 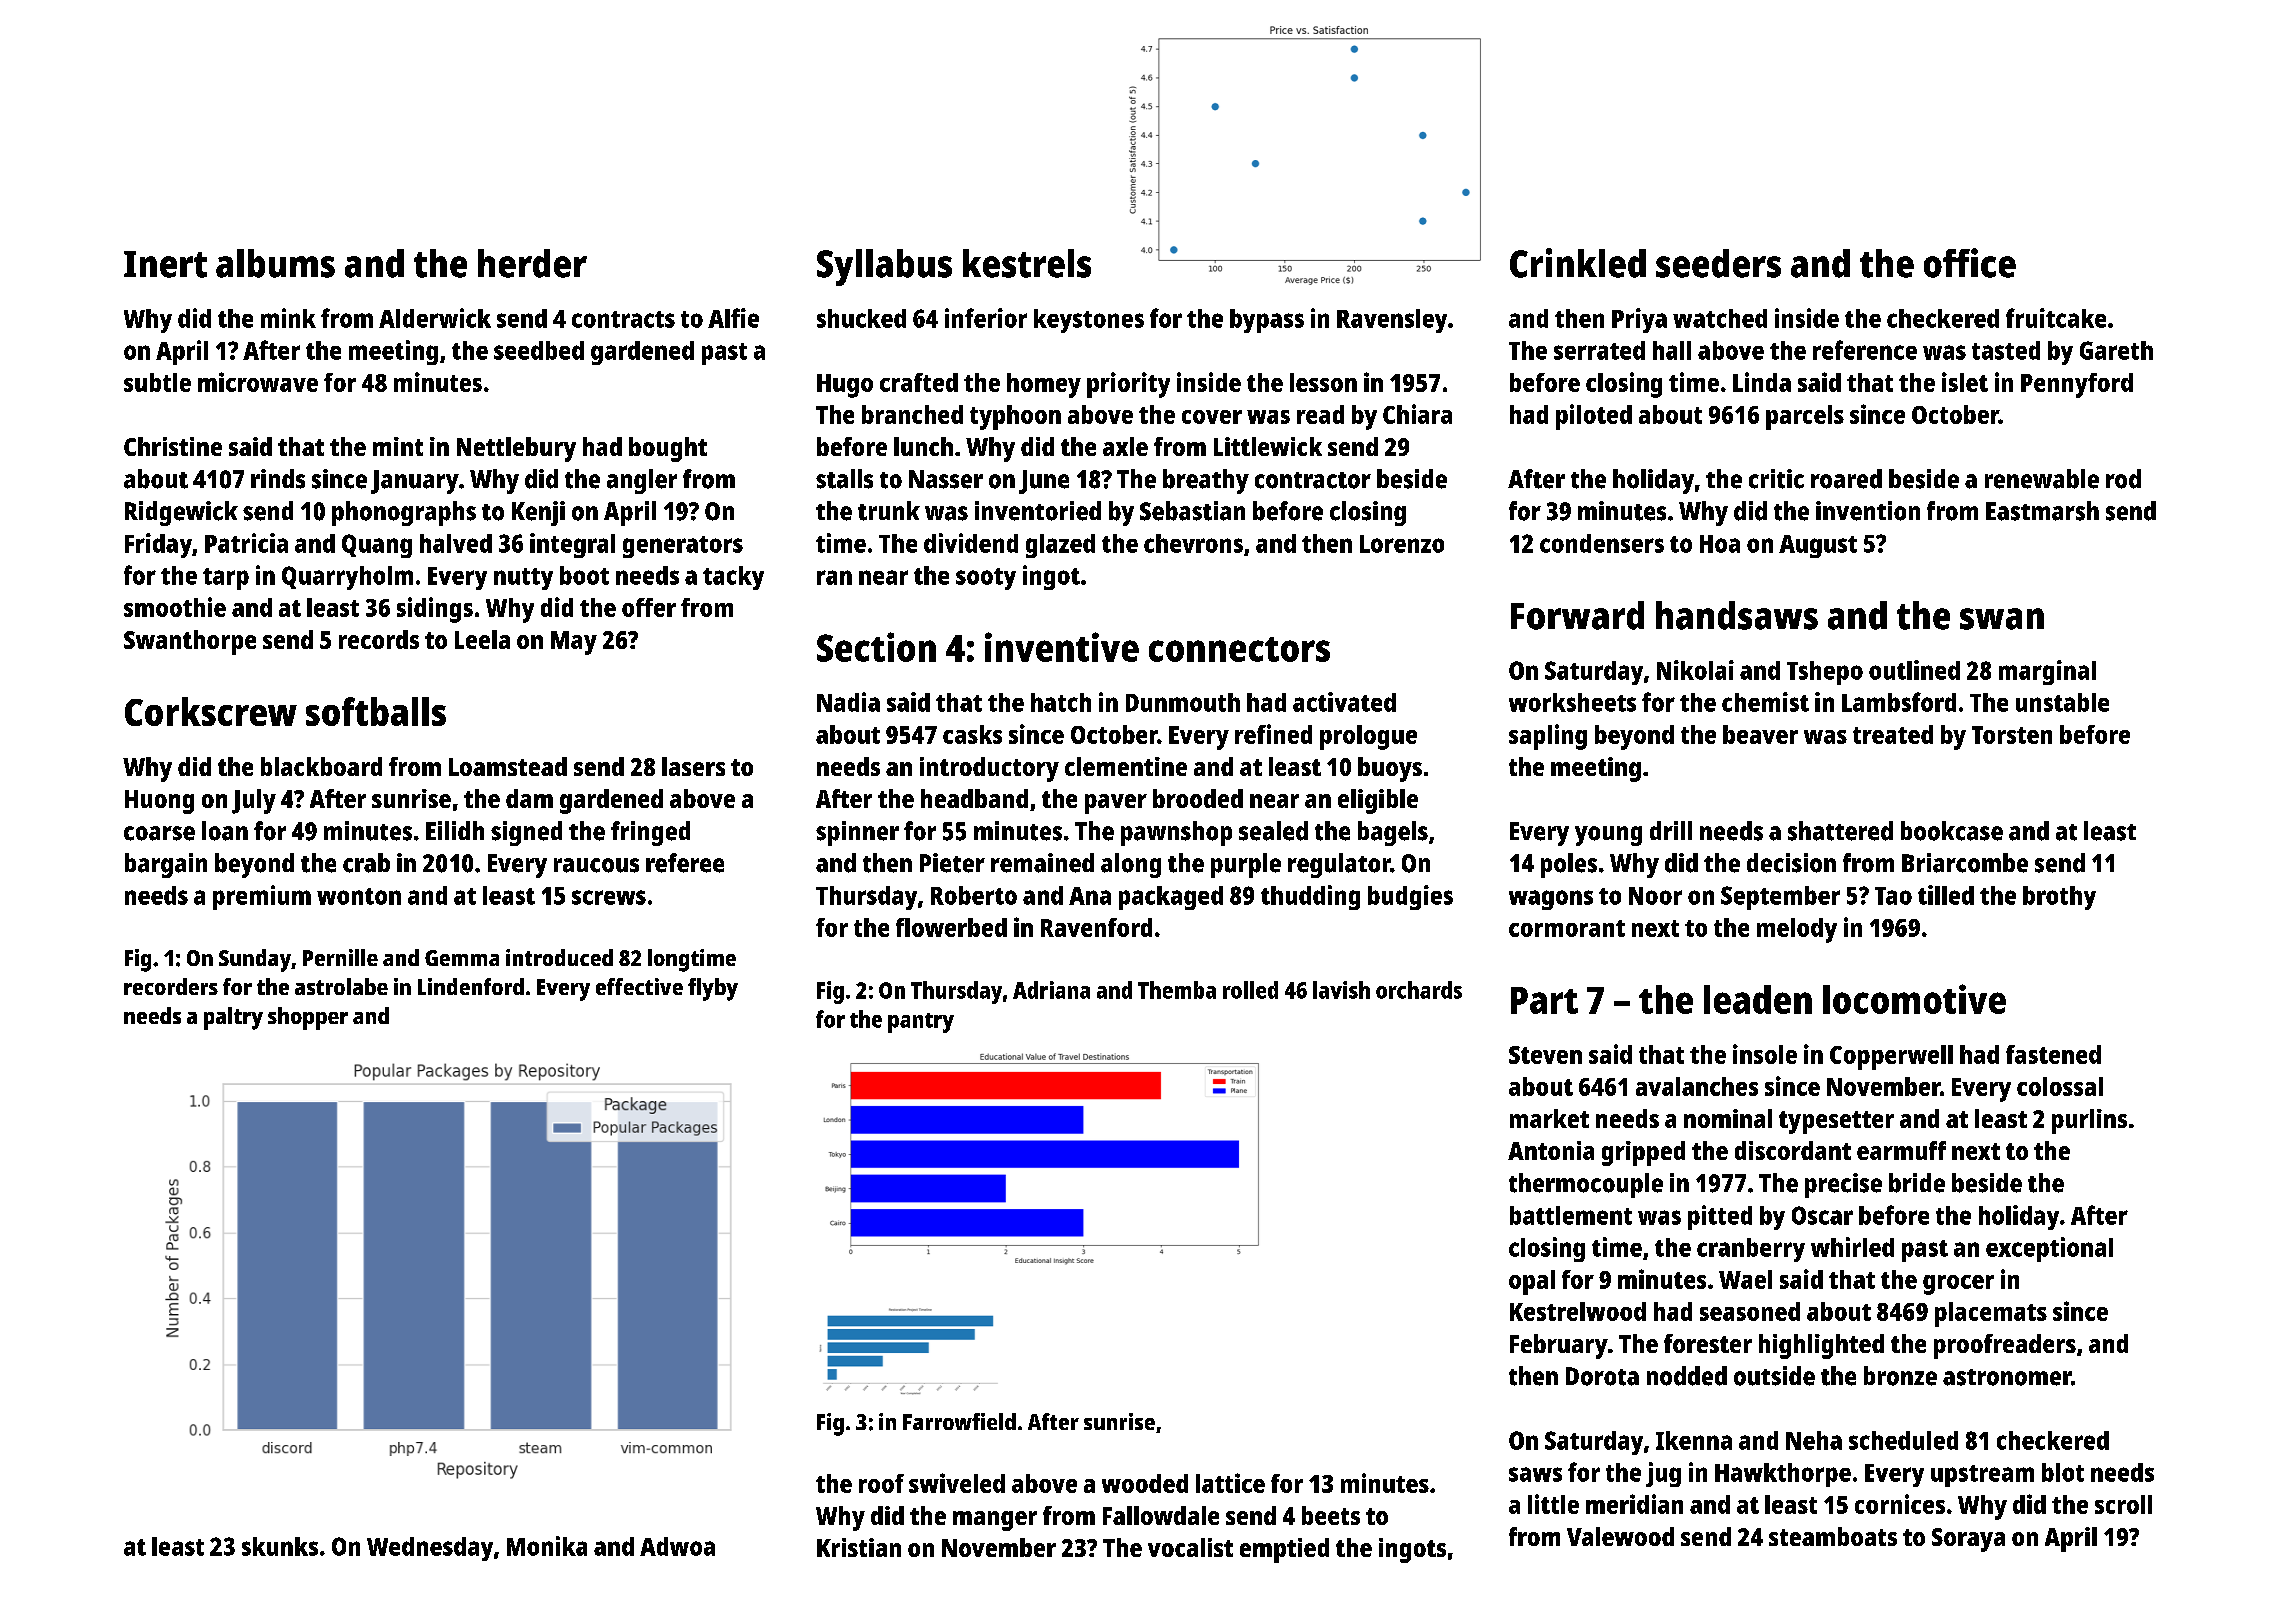 What do you see at coordinates (1176, 833) in the screenshot?
I see `pawnshop` at bounding box center [1176, 833].
